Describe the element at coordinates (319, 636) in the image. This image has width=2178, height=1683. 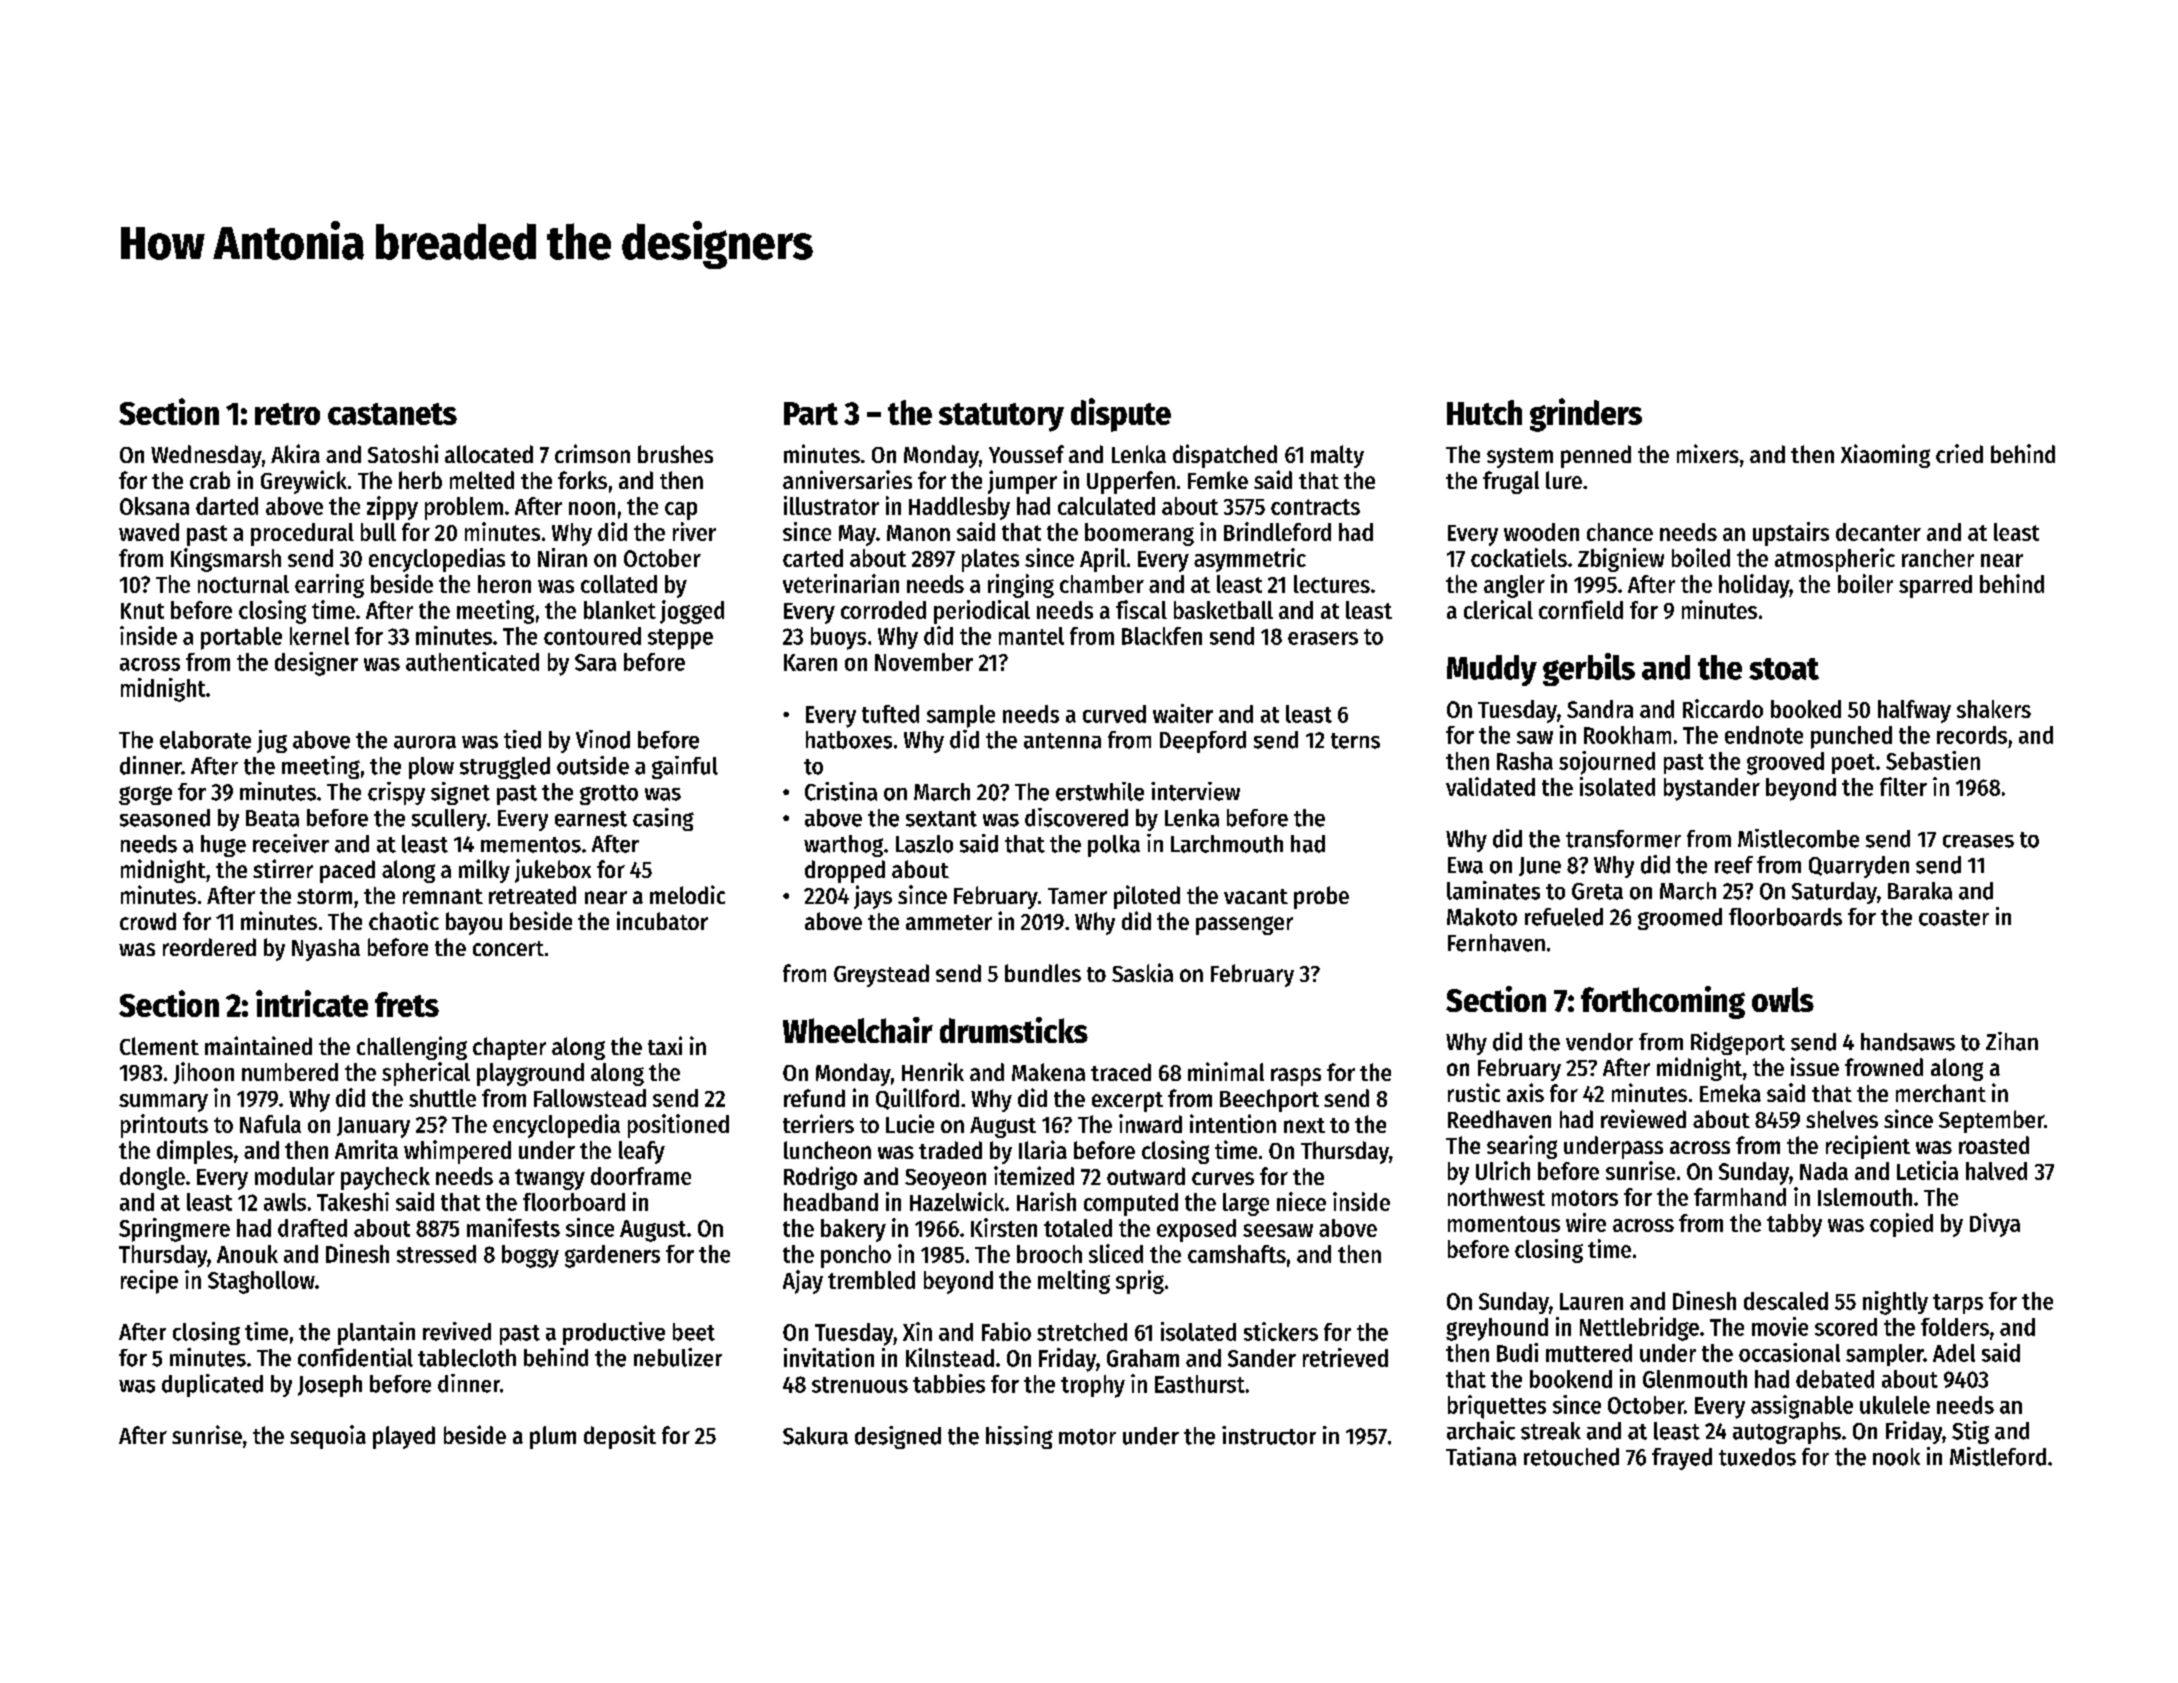
I see `kernel` at that location.
